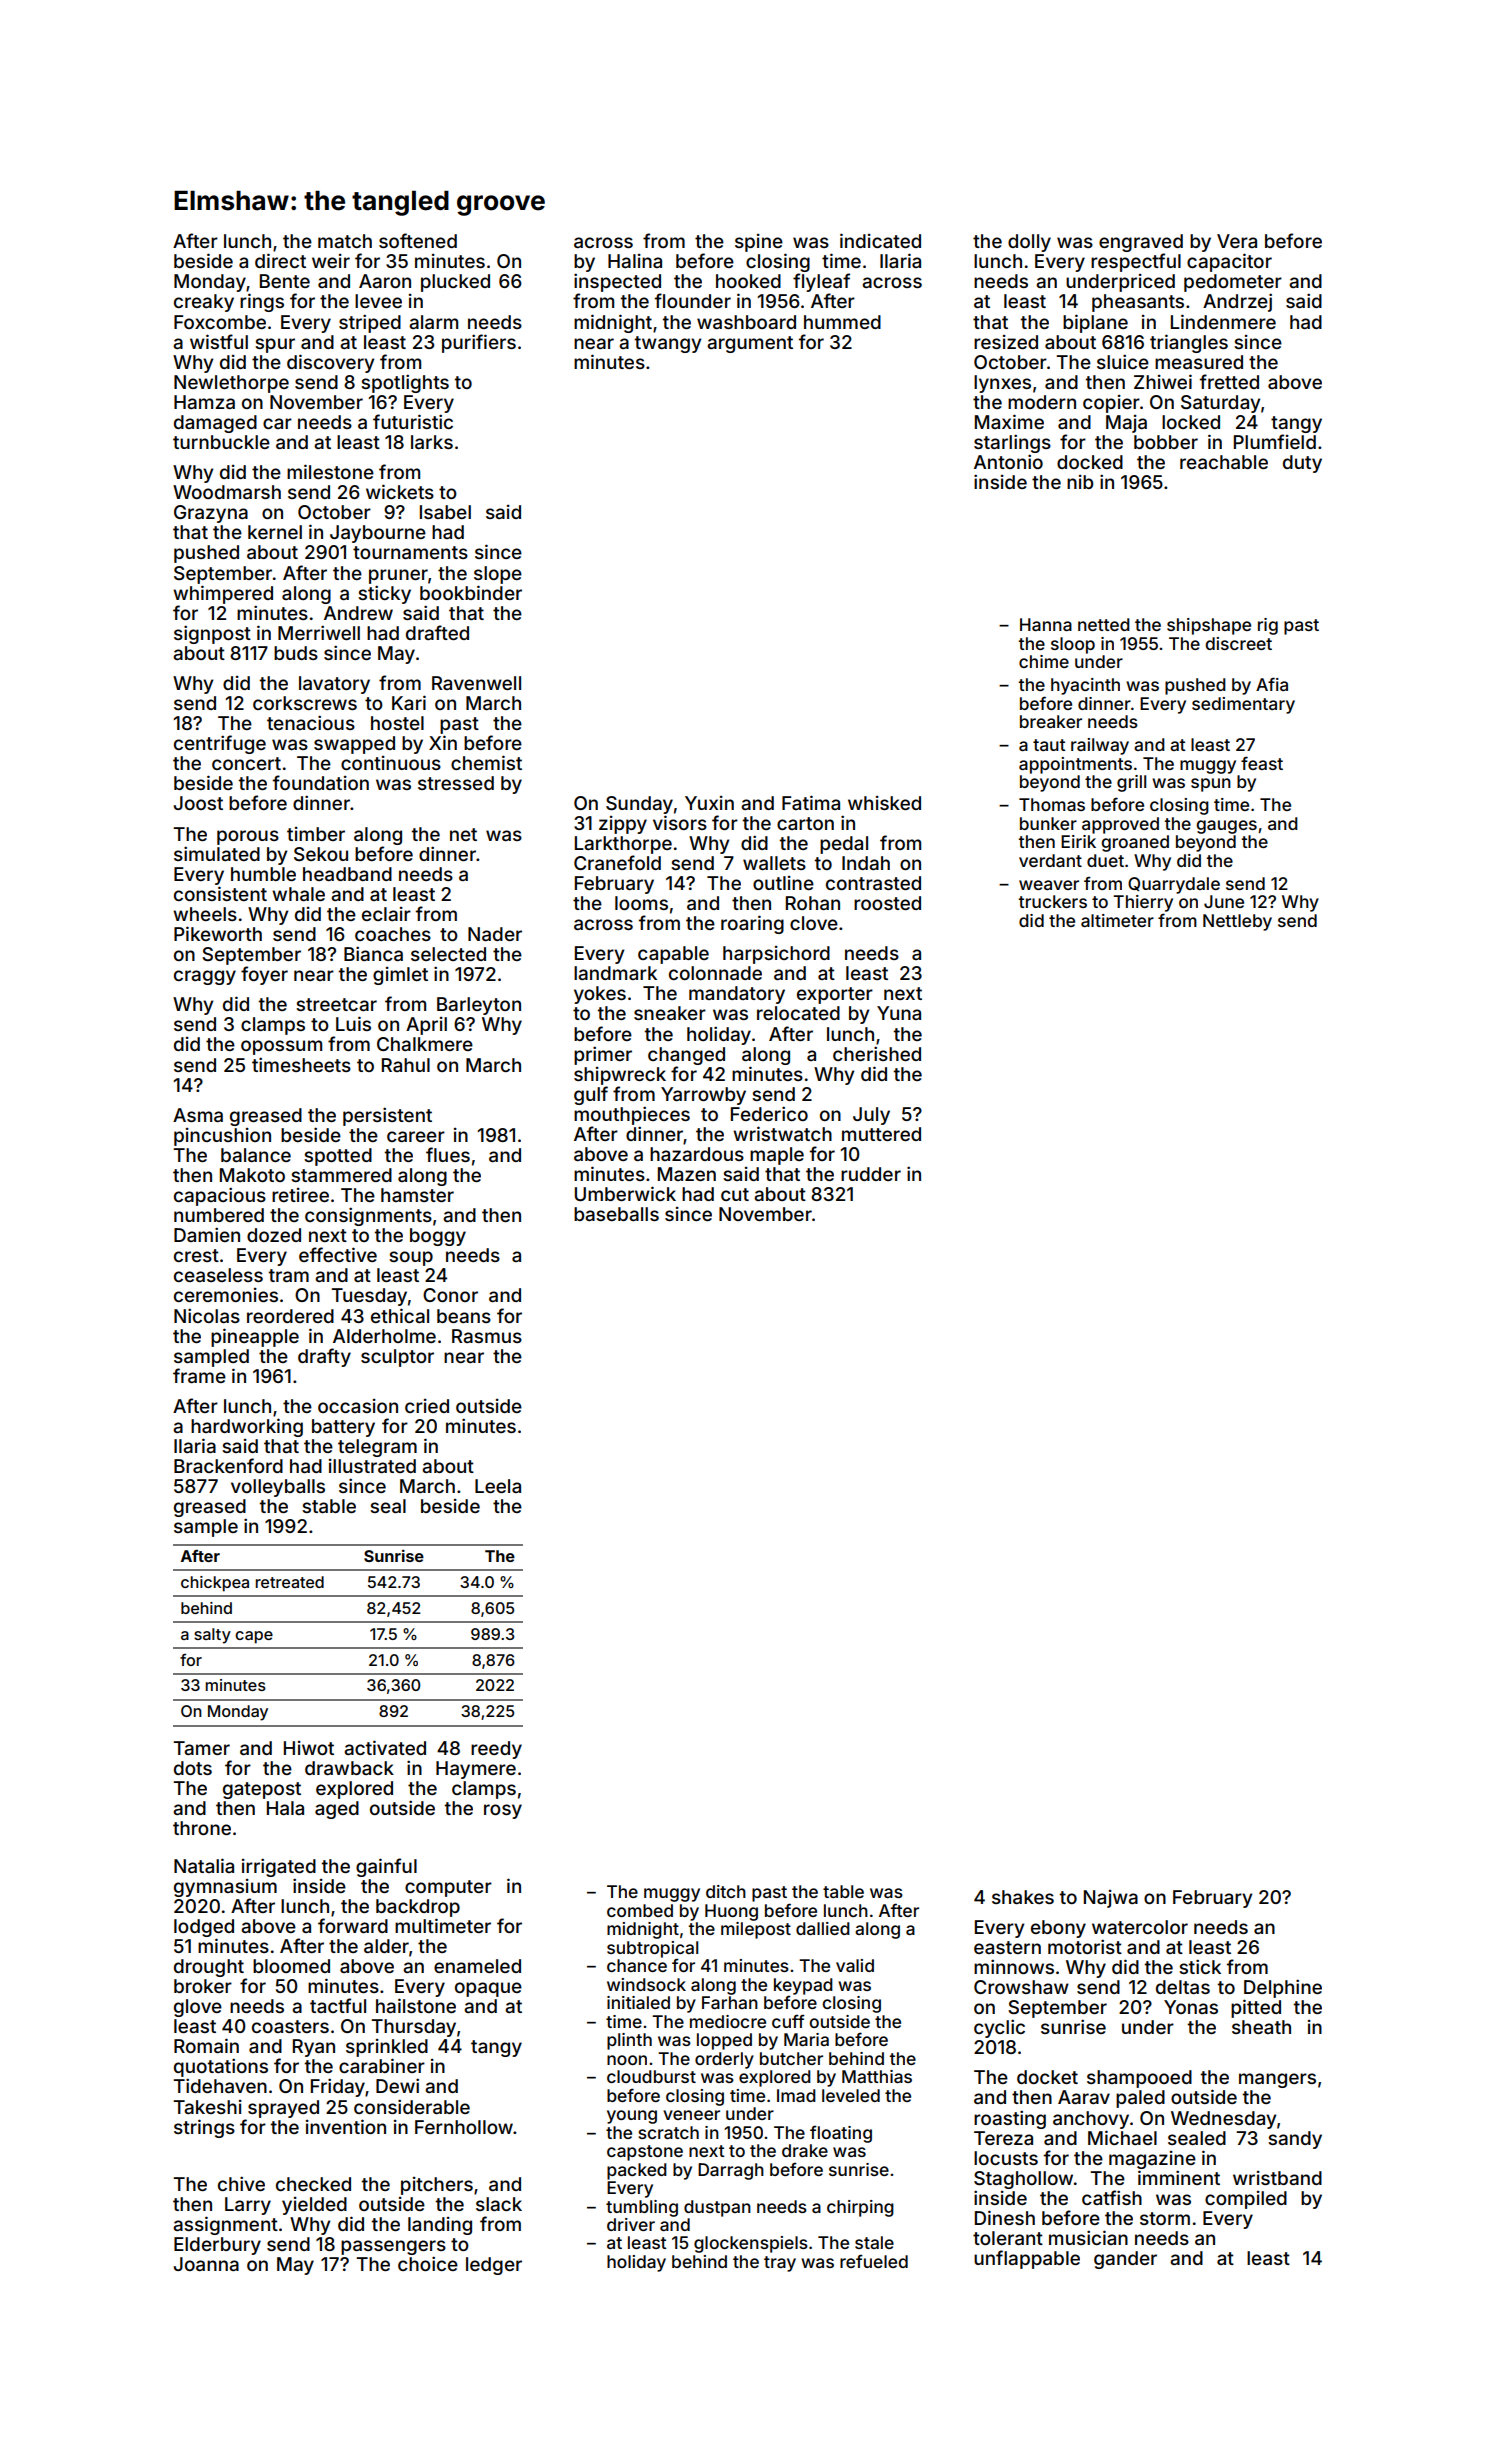 This image has height=2464, width=1496. Describe the element at coordinates (330, 363) in the image. I see `discovery` at that location.
